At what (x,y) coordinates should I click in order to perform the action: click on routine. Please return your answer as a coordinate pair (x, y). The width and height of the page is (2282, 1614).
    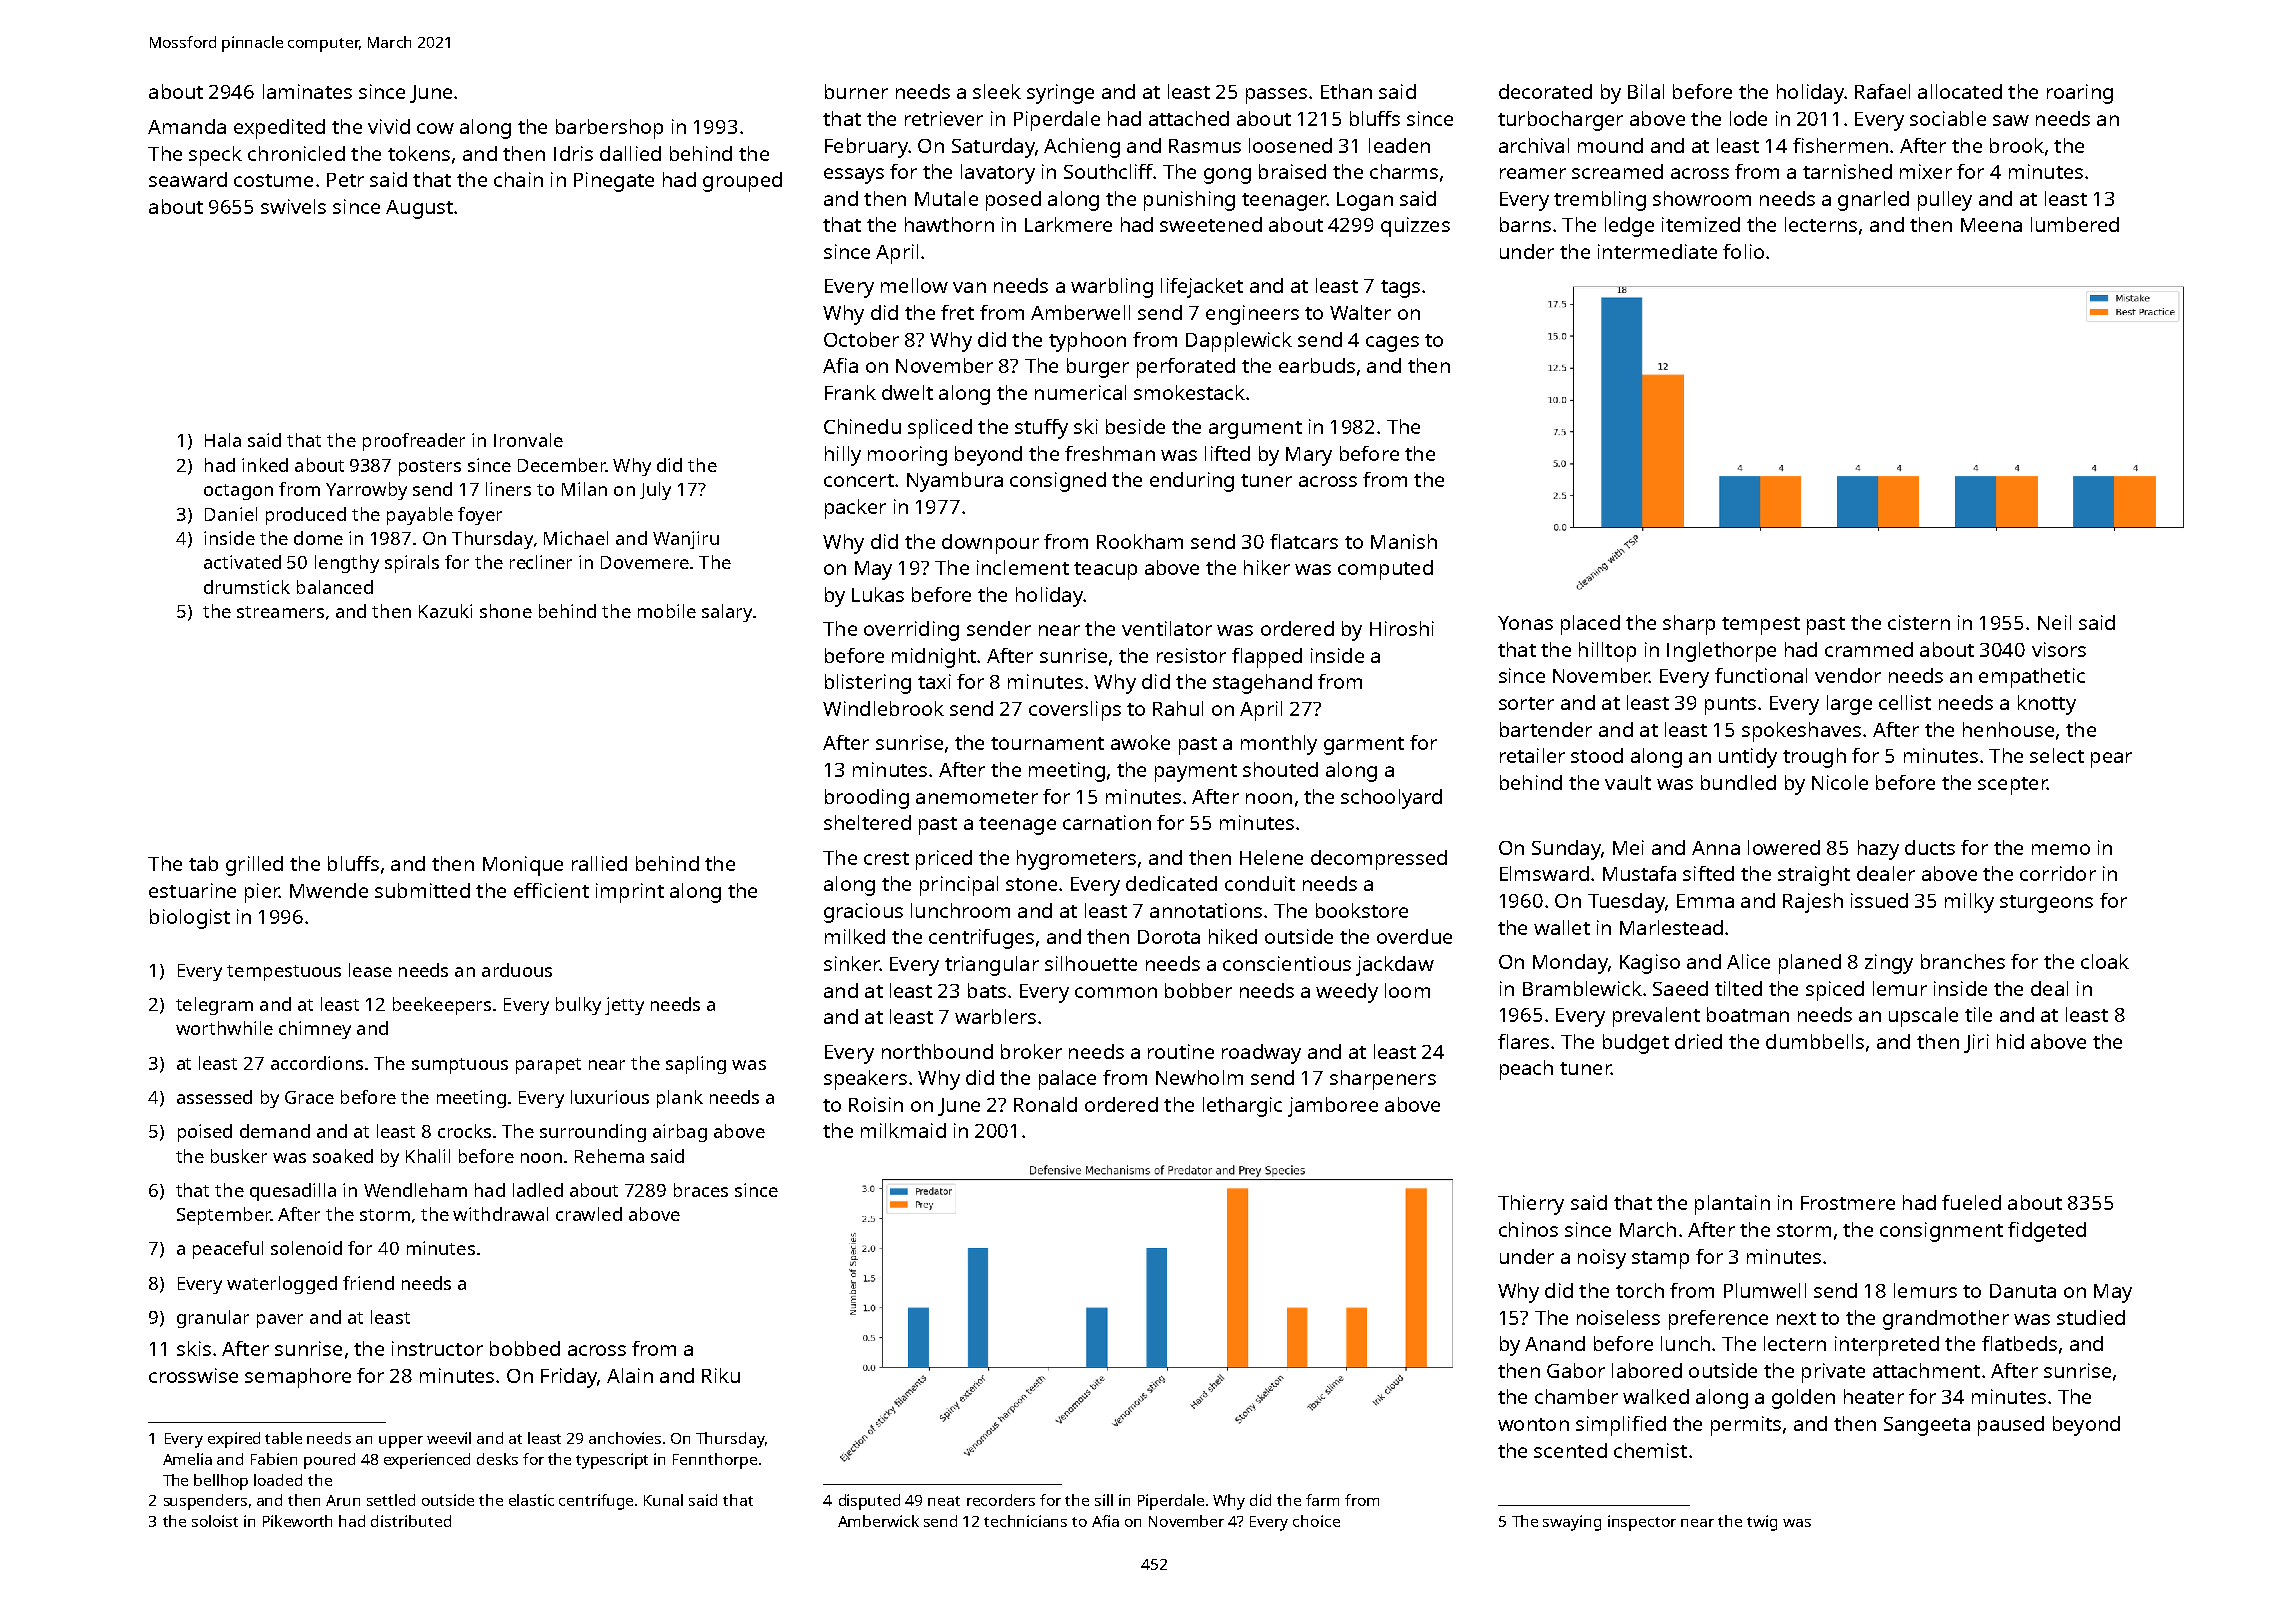
    Looking at the image, I should click on (1181, 1051).
